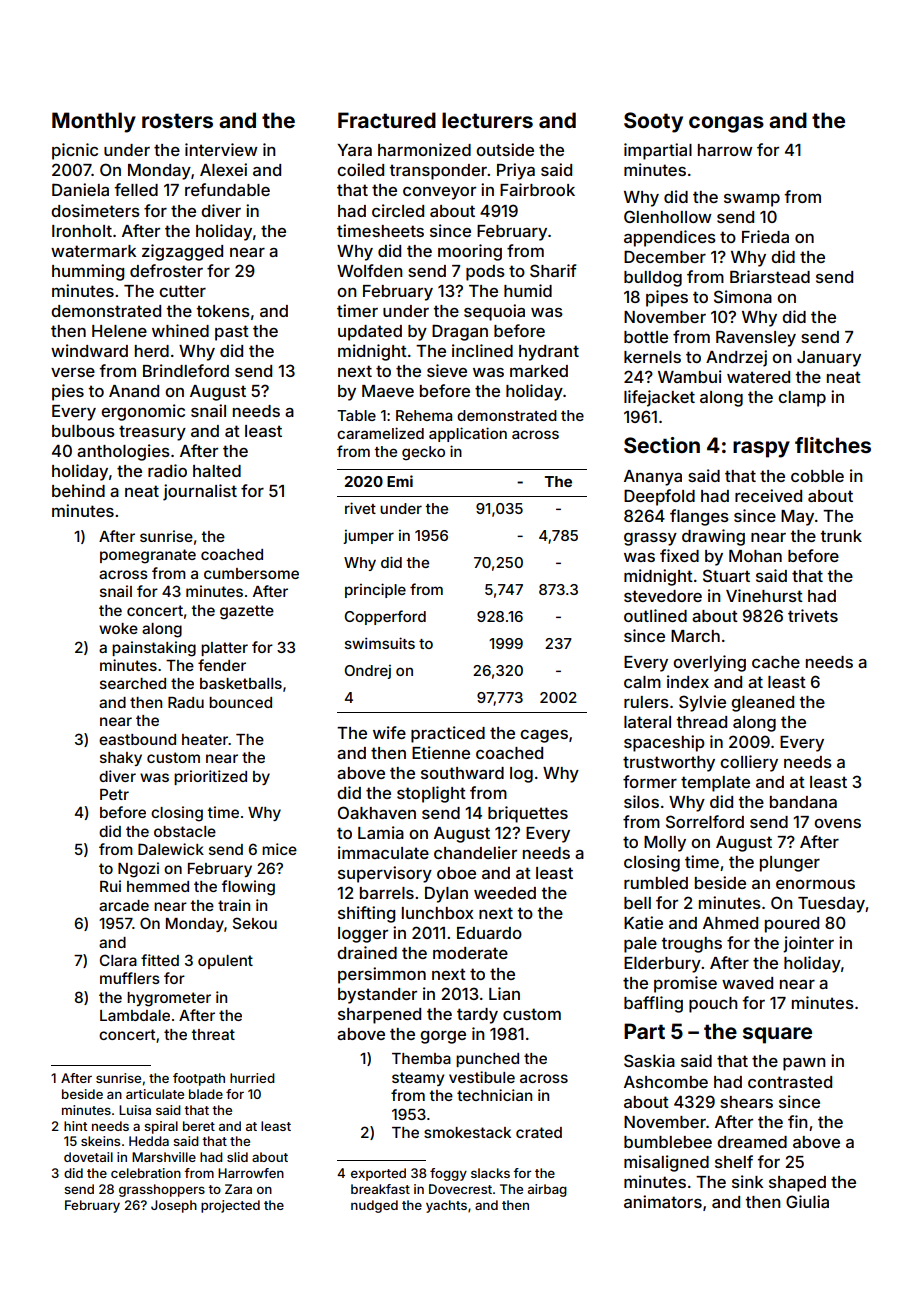 This screenshot has width=924, height=1308. What do you see at coordinates (418, 1079) in the screenshot?
I see `steamy` at bounding box center [418, 1079].
